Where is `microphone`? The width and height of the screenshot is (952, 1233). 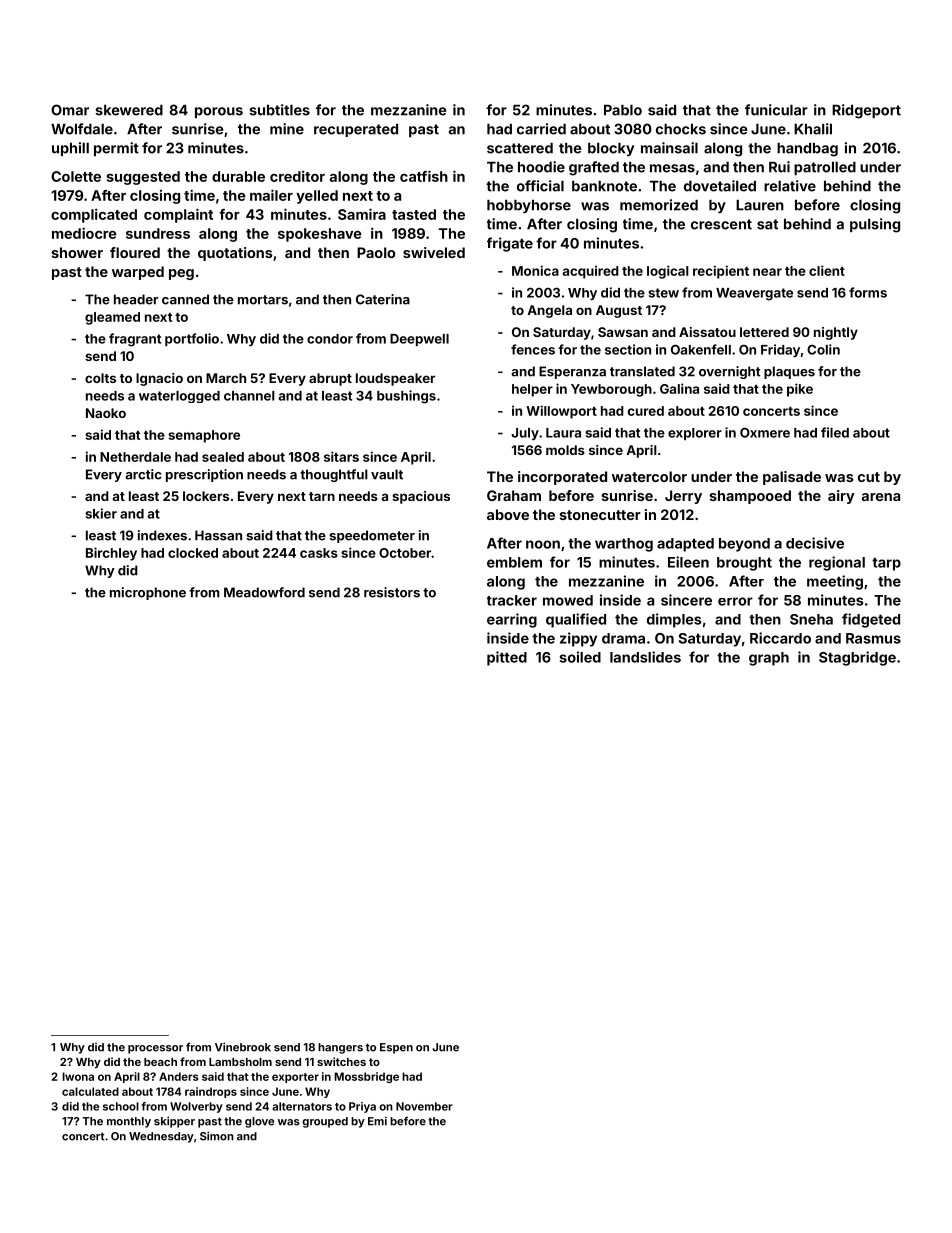
microphone is located at coordinates (148, 593).
